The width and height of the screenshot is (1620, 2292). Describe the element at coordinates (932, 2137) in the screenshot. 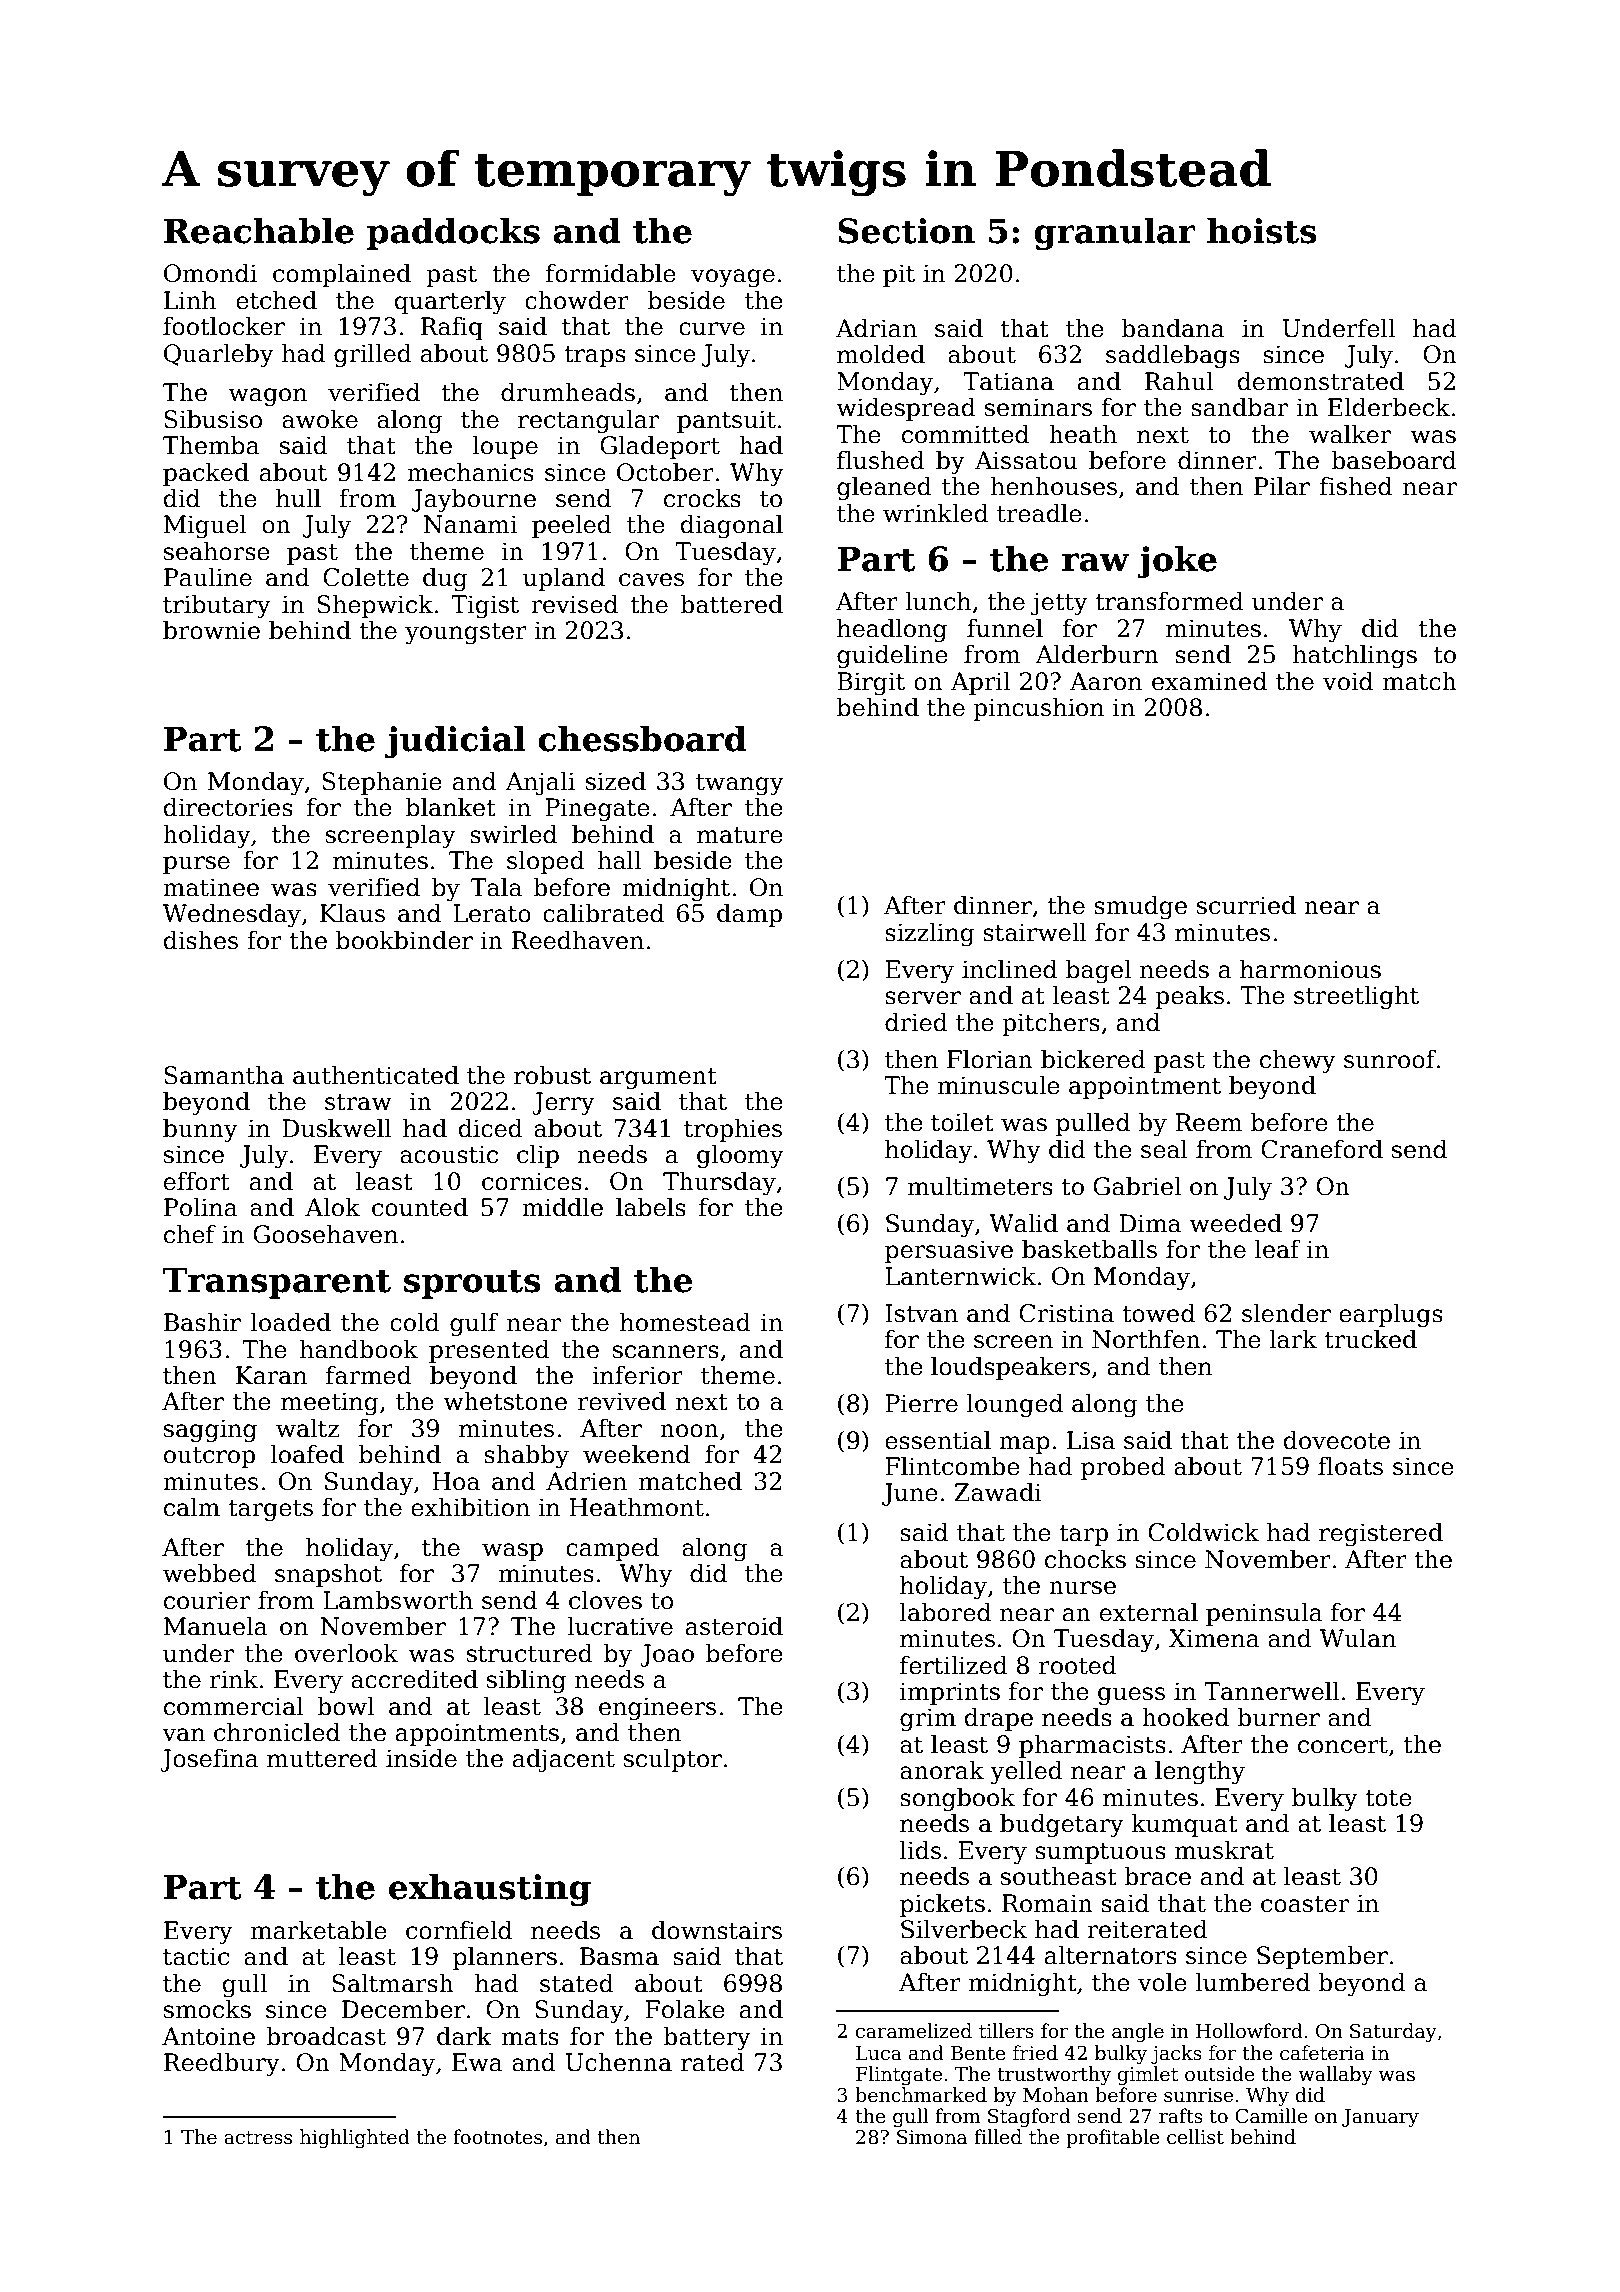

I see `Simona` at that location.
